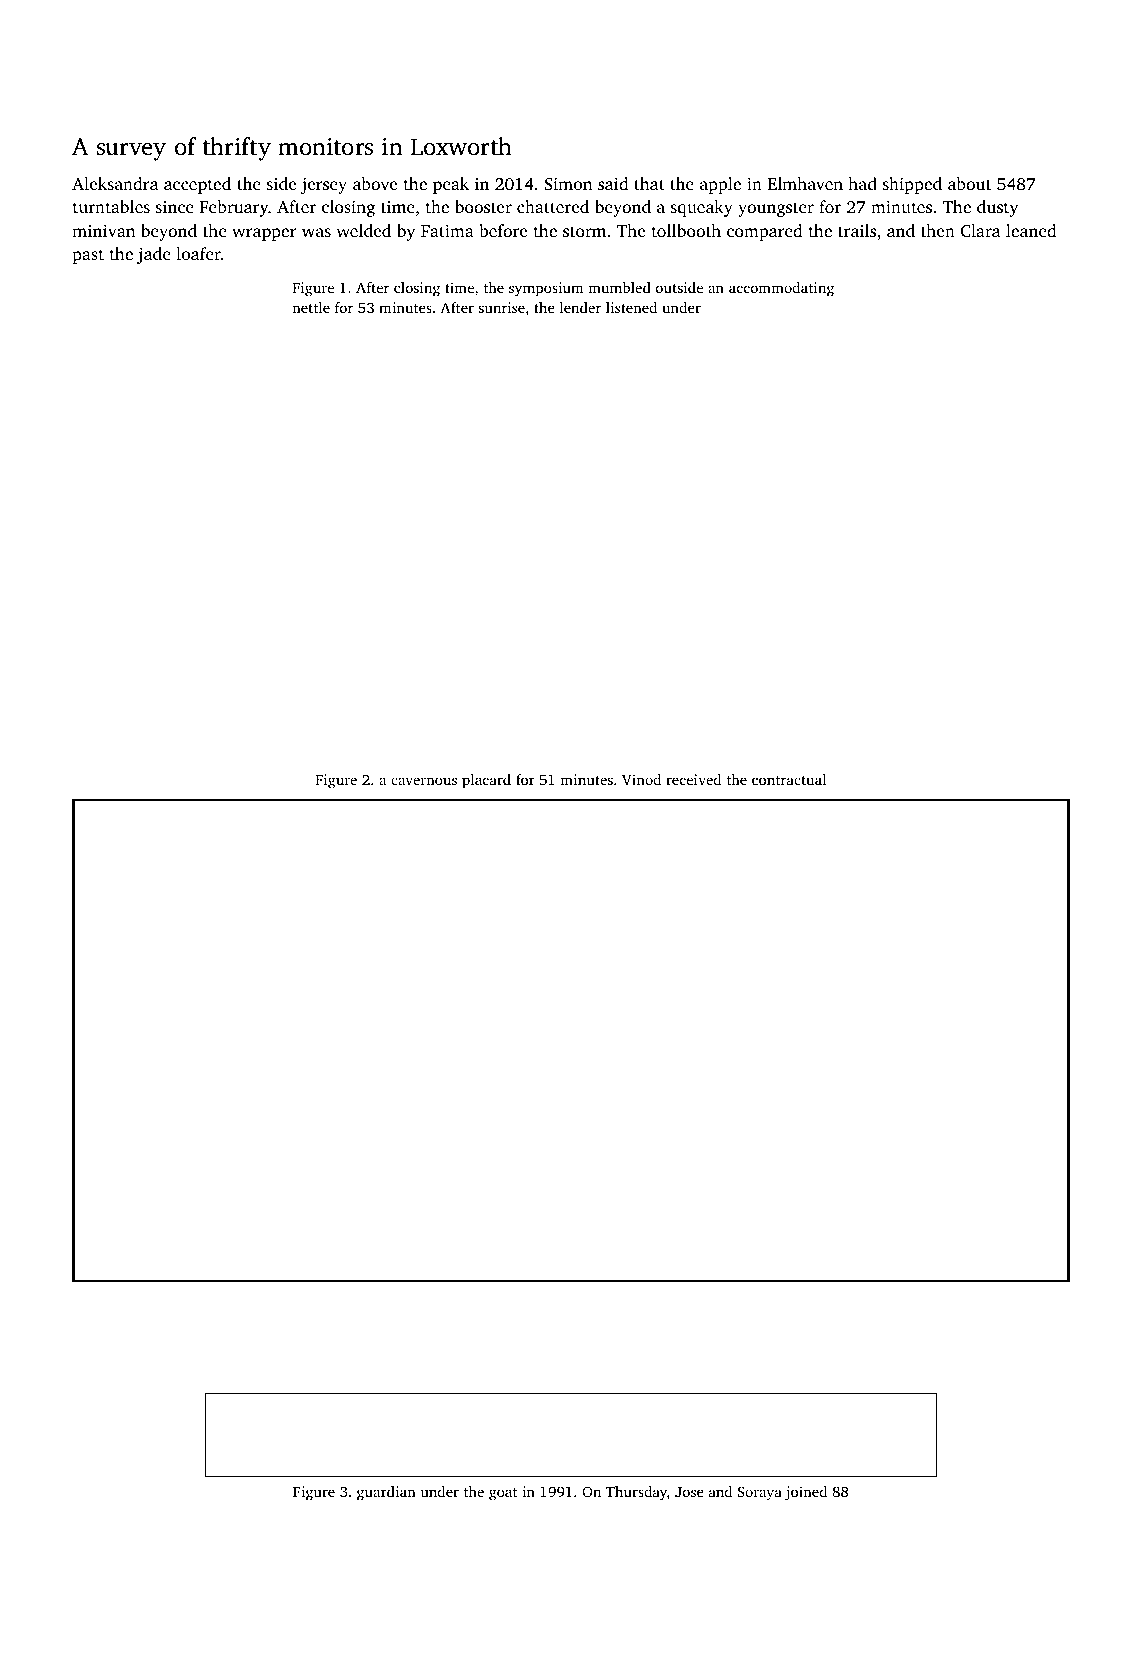 Image resolution: width=1142 pixels, height=1653 pixels. I want to click on Elmhaven, so click(805, 183).
